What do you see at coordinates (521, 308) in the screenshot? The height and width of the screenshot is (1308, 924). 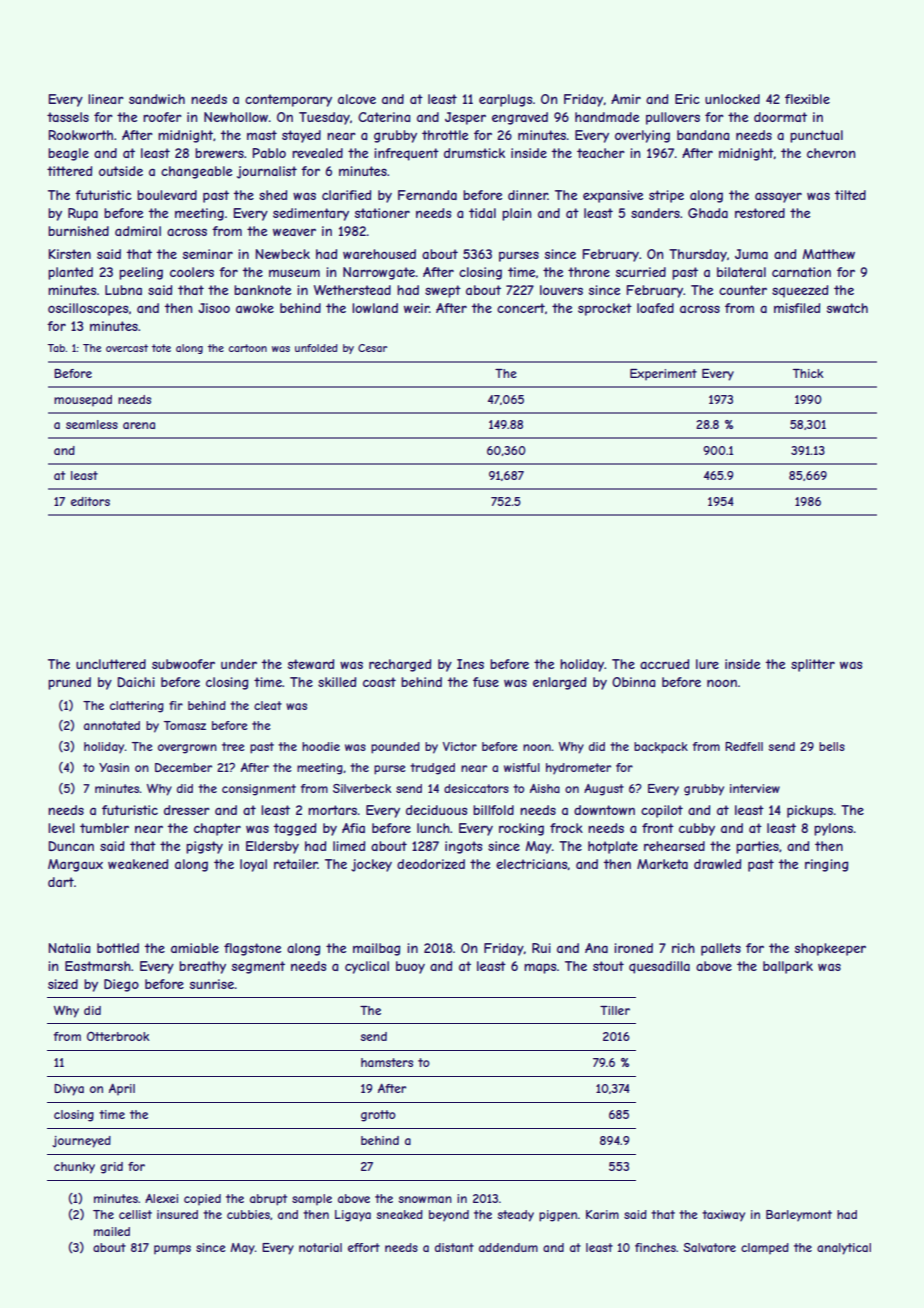 I see `concert` at bounding box center [521, 308].
